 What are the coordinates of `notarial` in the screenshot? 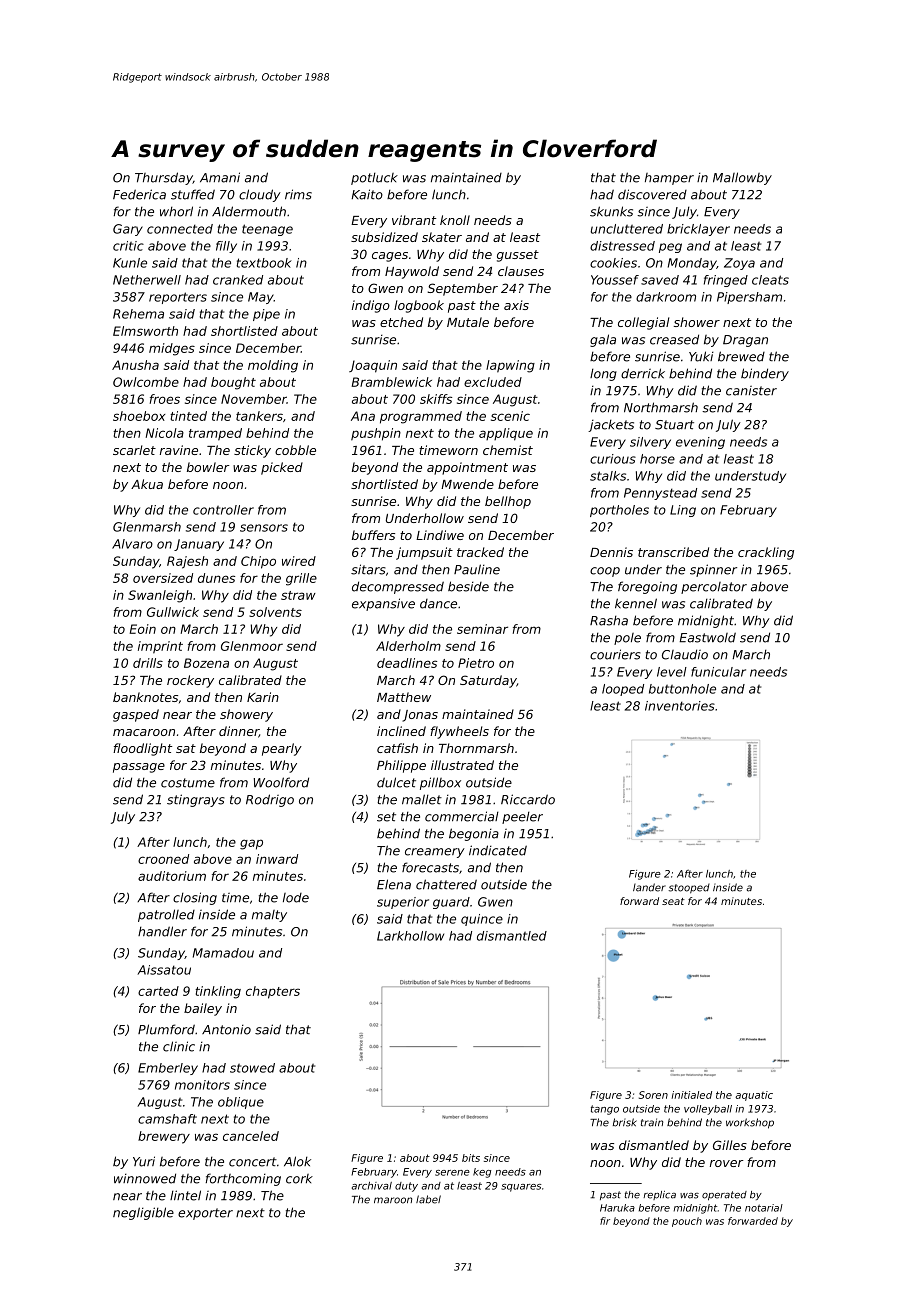 It's located at (764, 1208).
